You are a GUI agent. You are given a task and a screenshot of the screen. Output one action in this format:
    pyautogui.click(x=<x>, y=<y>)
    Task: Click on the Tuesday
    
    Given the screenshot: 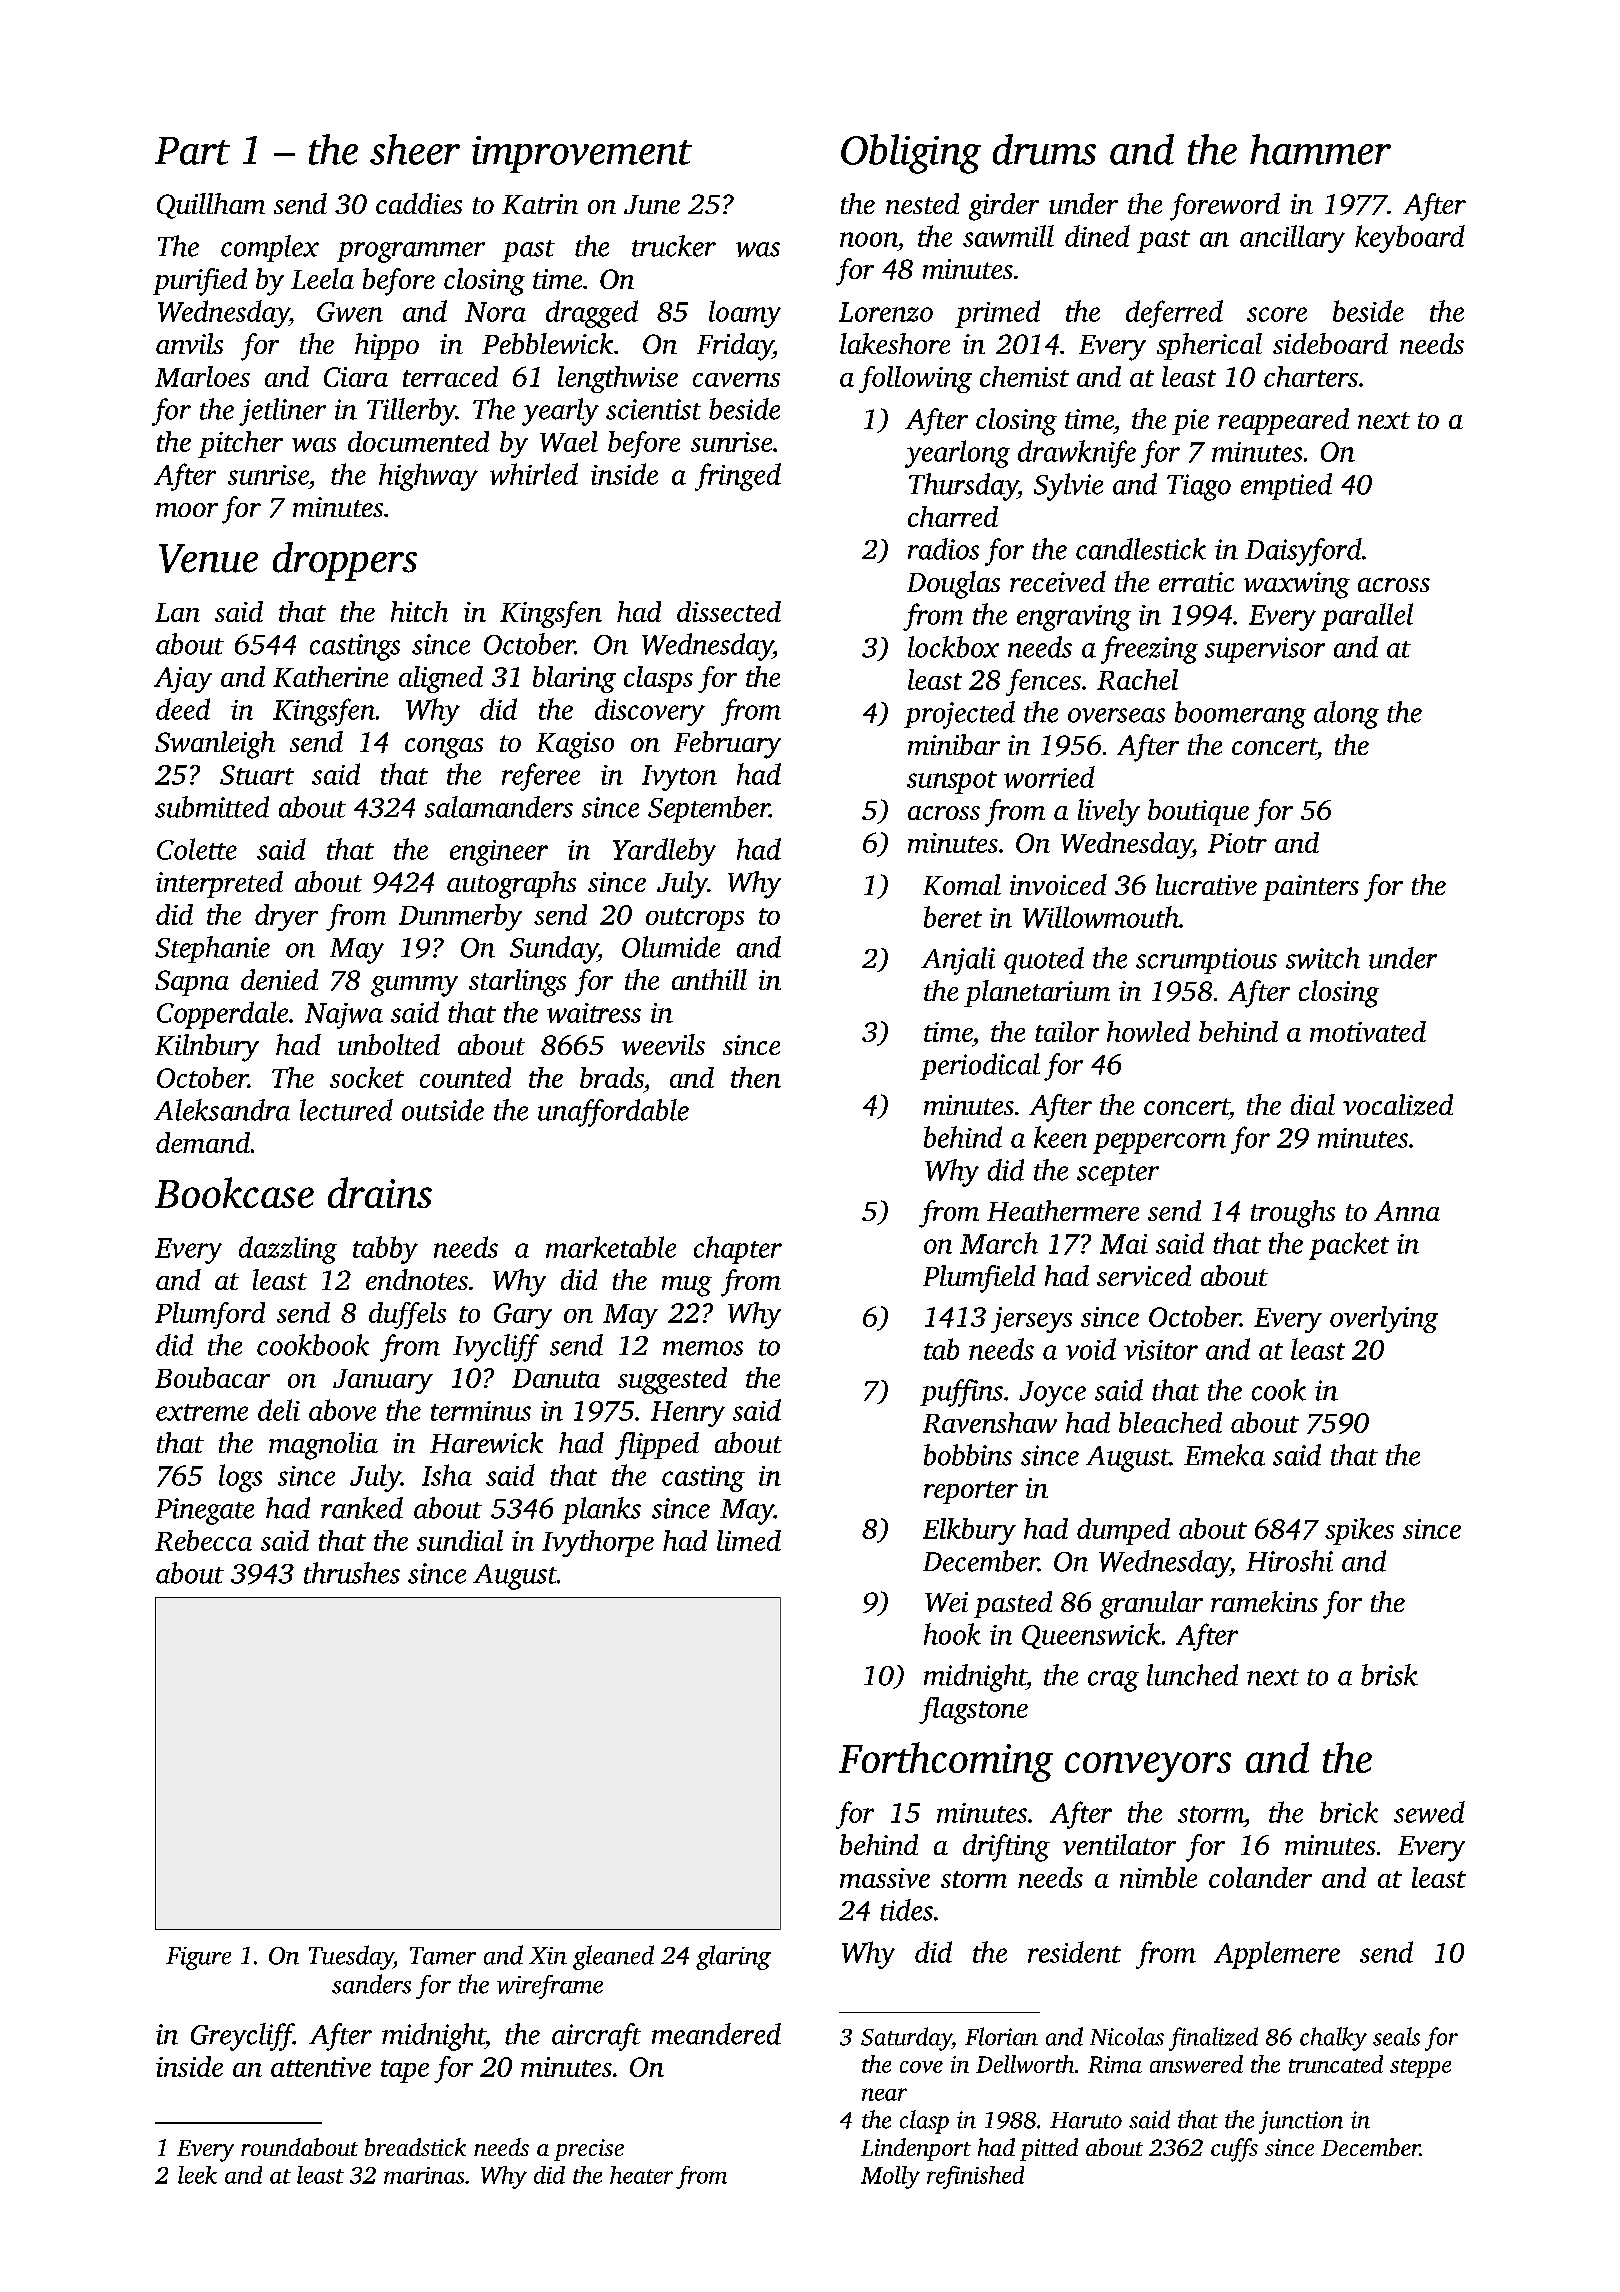 What is the action you would take?
    pyautogui.click(x=351, y=1957)
